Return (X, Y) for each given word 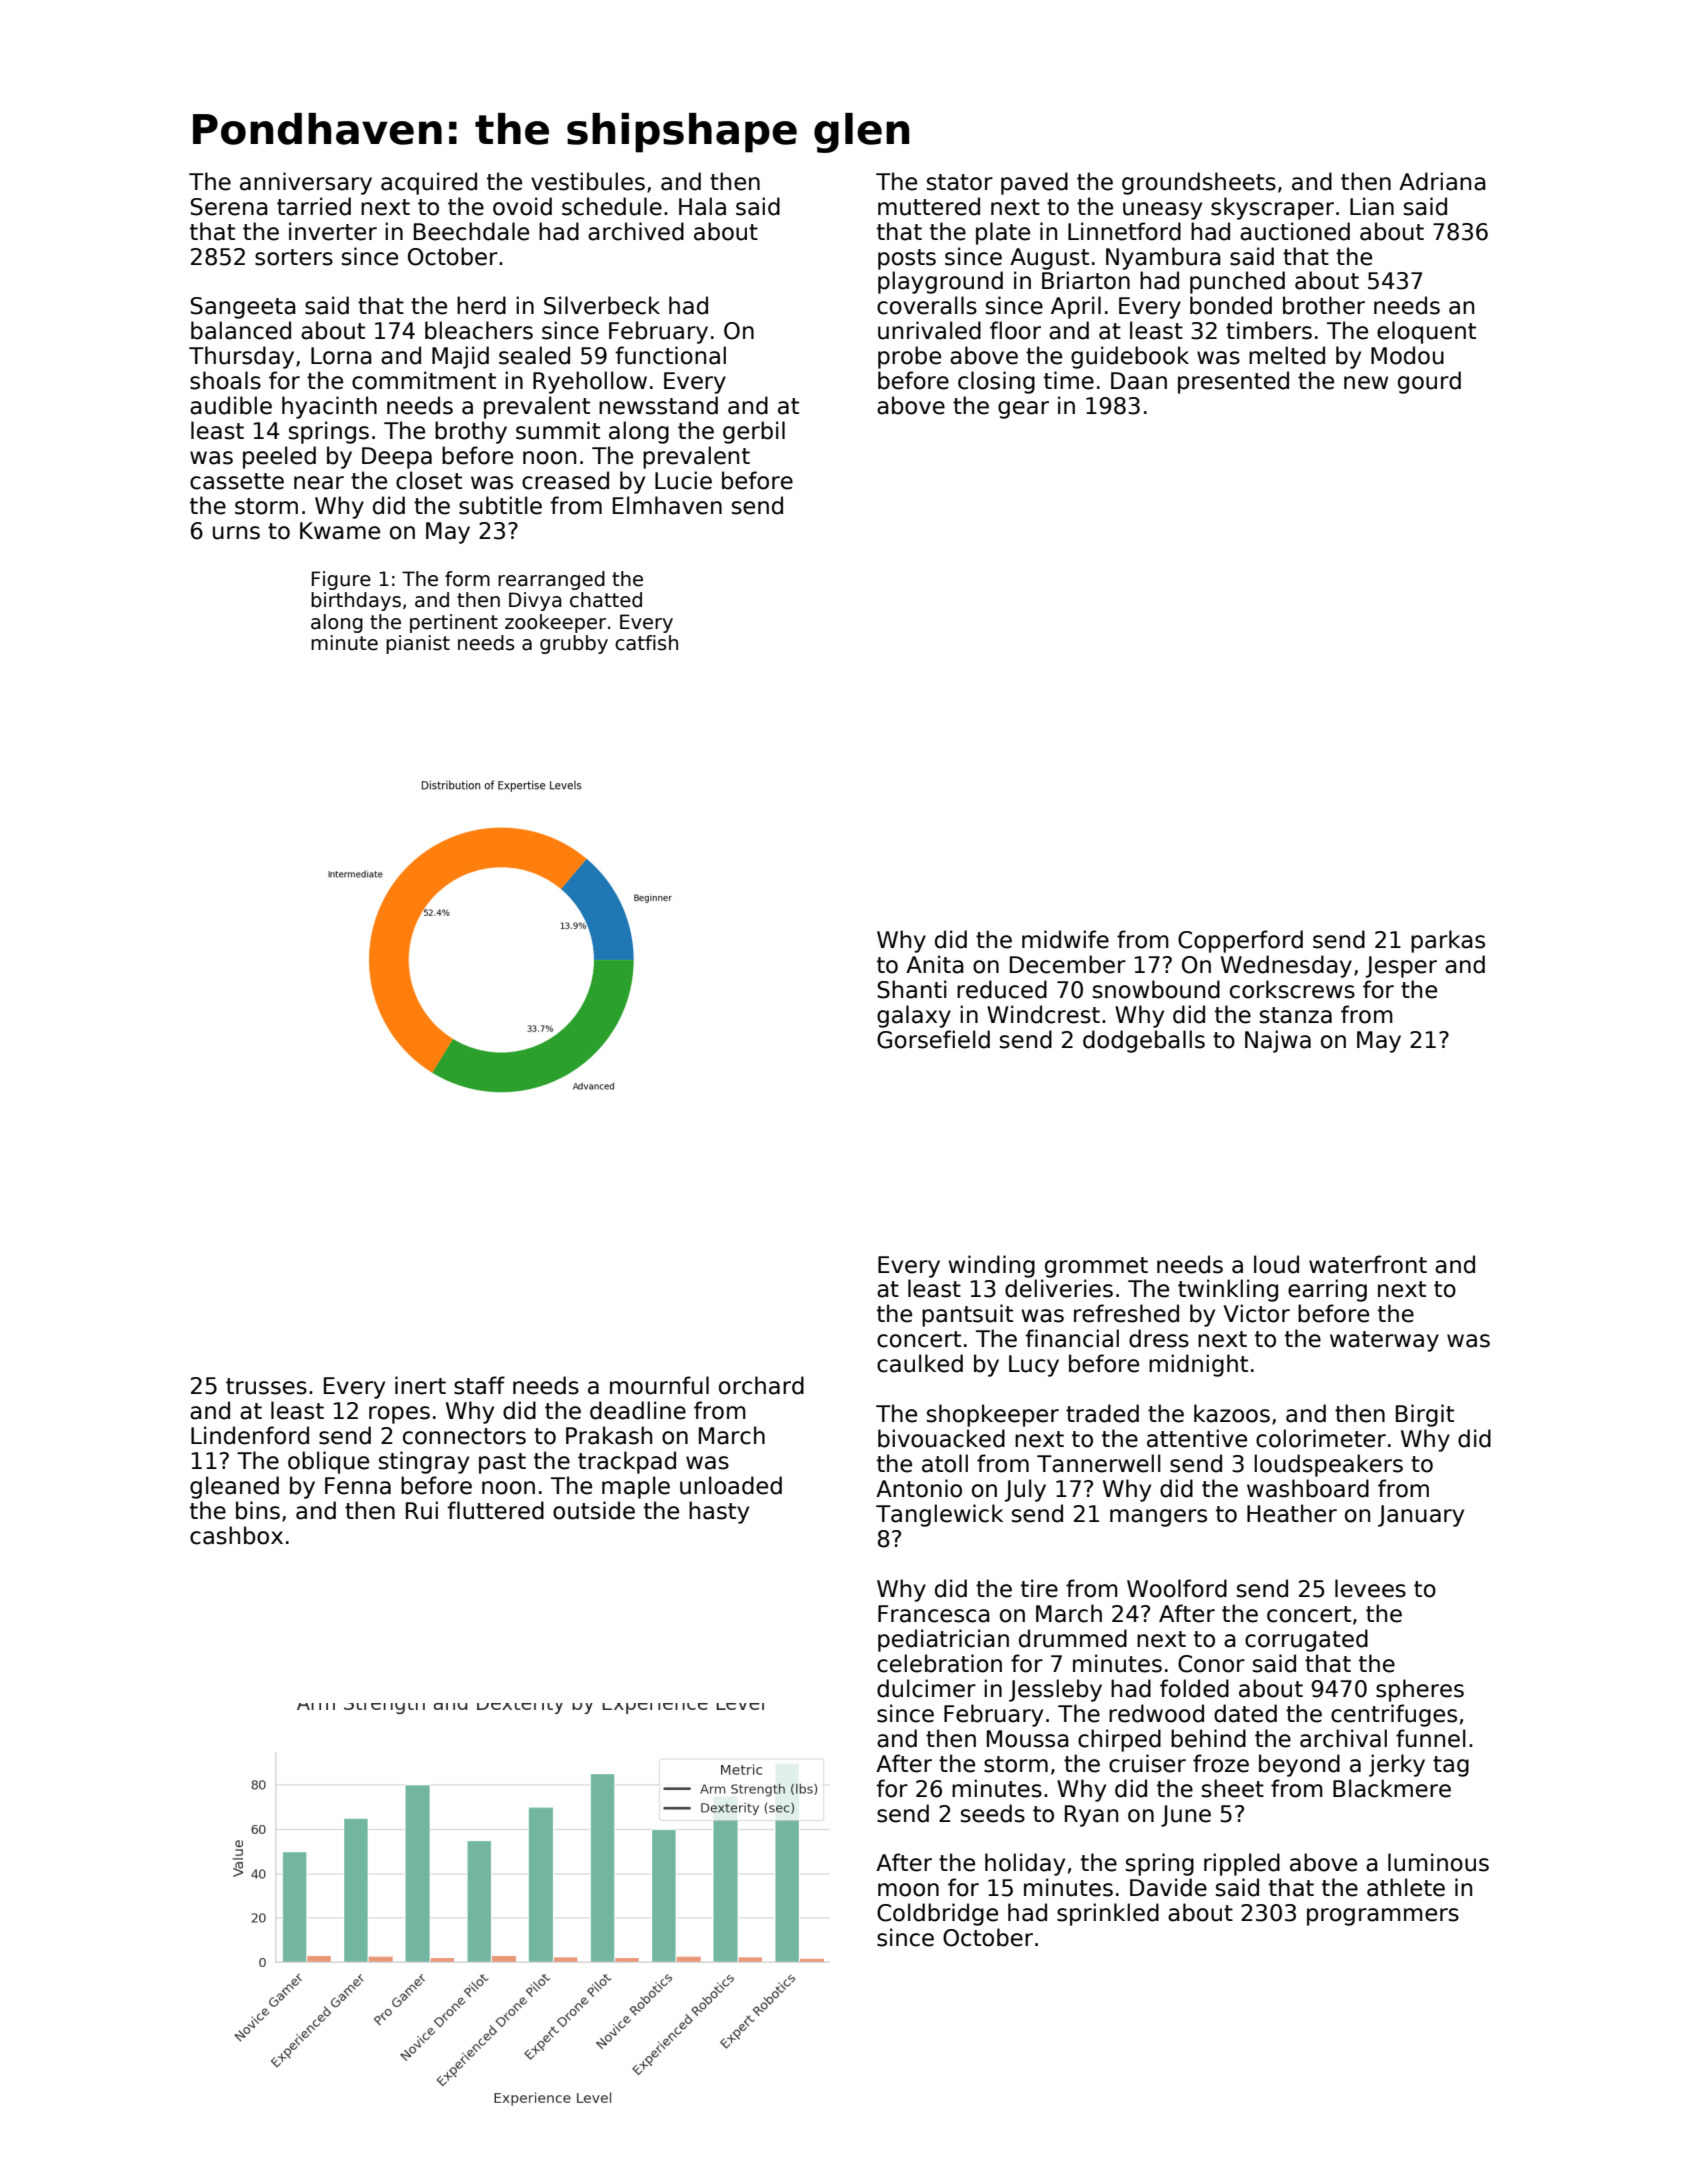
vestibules (588, 181)
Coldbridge (937, 1914)
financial (1072, 1338)
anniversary (306, 183)
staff (479, 1385)
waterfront (1368, 1264)
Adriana (1442, 181)
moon (908, 1890)
